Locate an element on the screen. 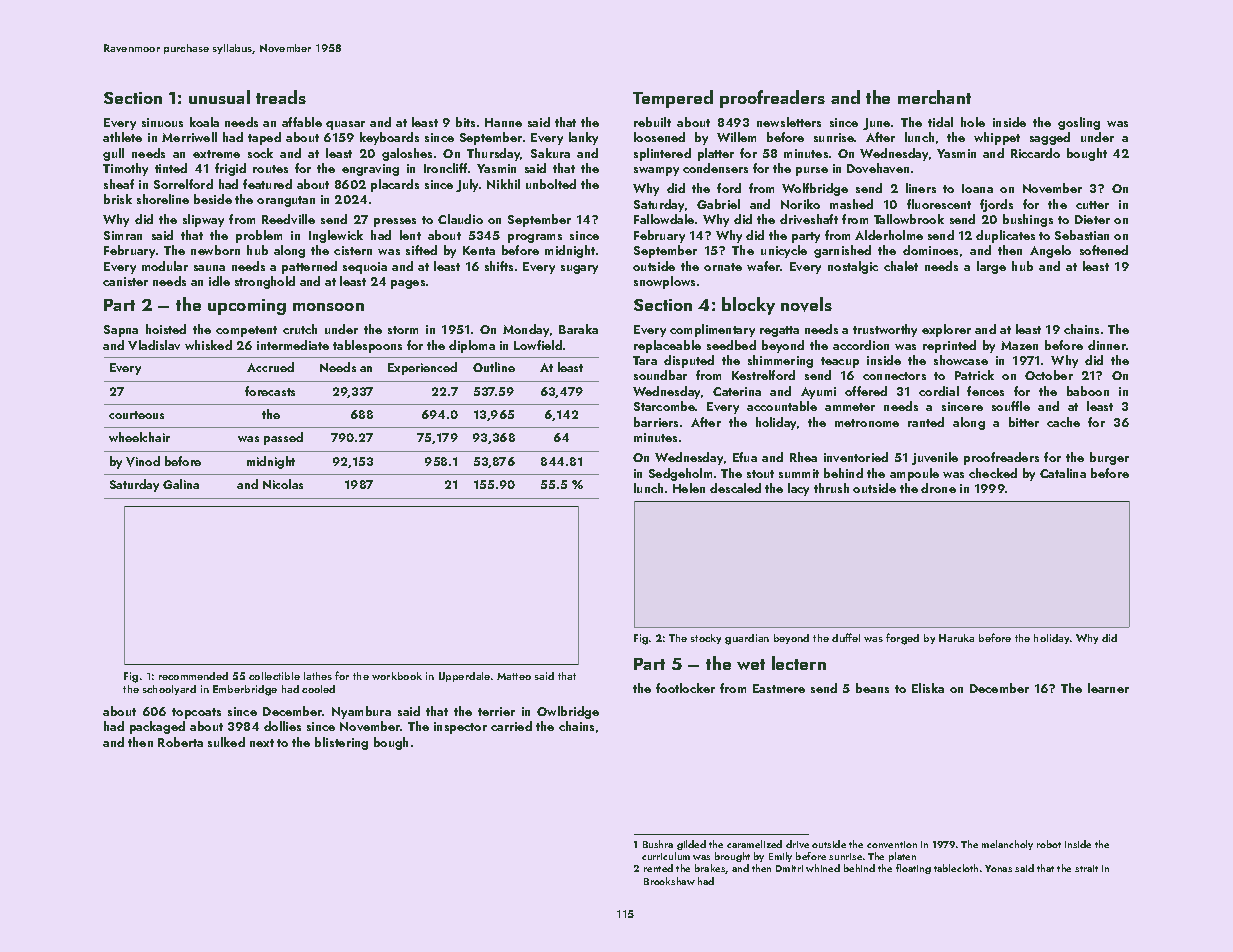  blistering is located at coordinates (341, 743).
